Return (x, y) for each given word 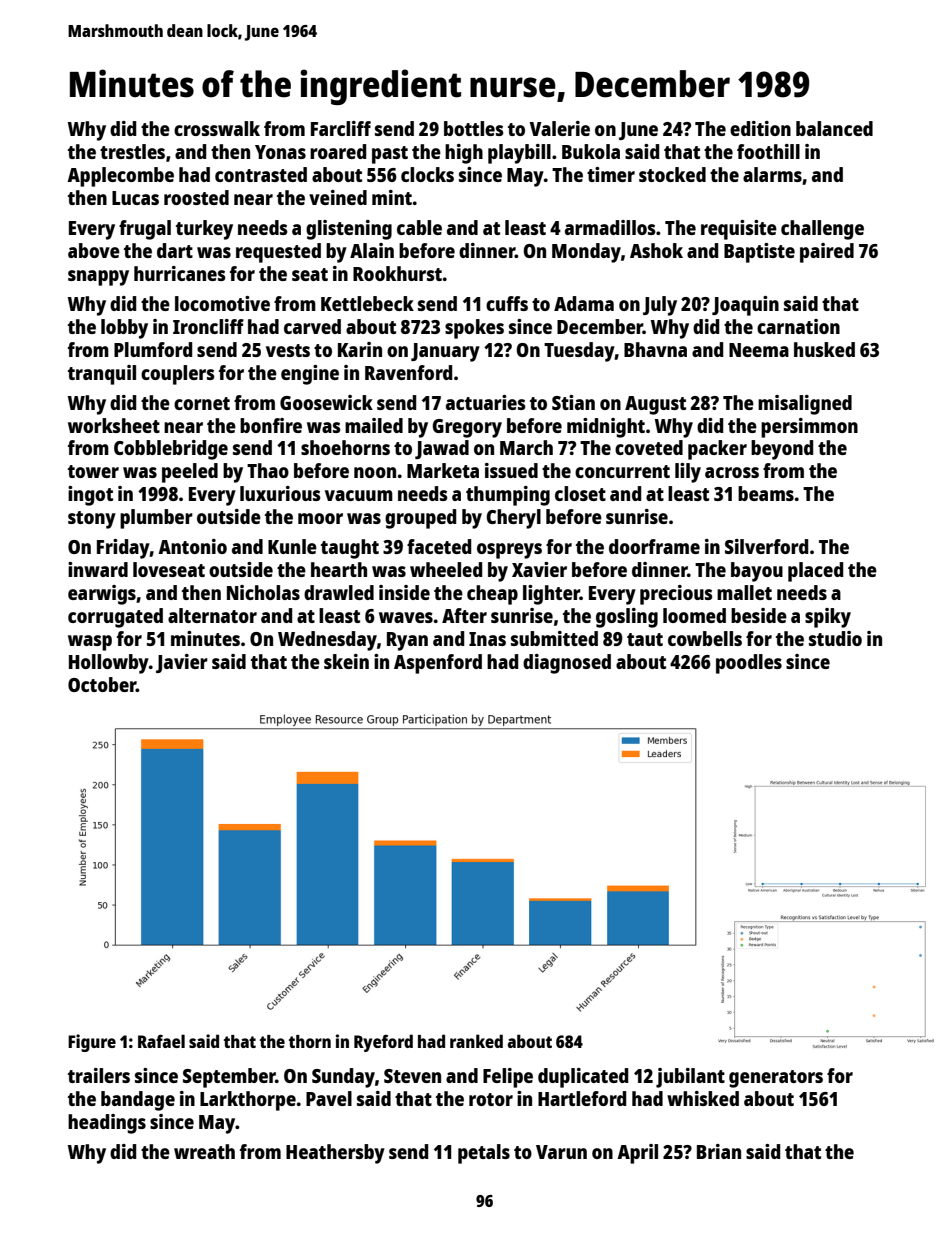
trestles (132, 151)
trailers (99, 1075)
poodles (749, 664)
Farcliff (341, 128)
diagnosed (567, 664)
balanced (834, 128)
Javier (182, 663)
